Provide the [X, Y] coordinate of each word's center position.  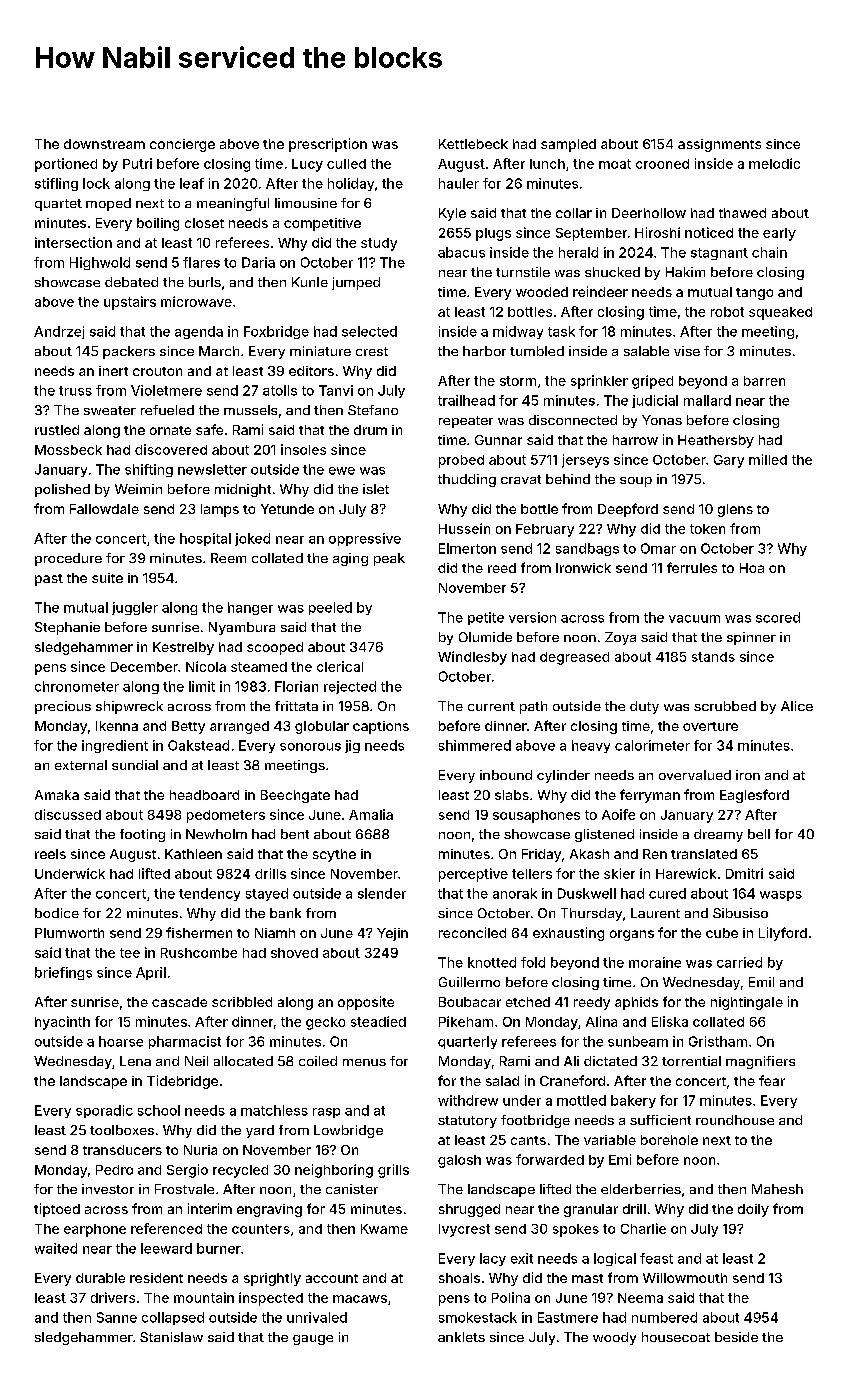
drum [370, 430]
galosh [459, 1161]
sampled [568, 145]
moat [615, 164]
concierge [182, 145]
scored [778, 617]
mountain [204, 1297]
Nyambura [242, 628]
